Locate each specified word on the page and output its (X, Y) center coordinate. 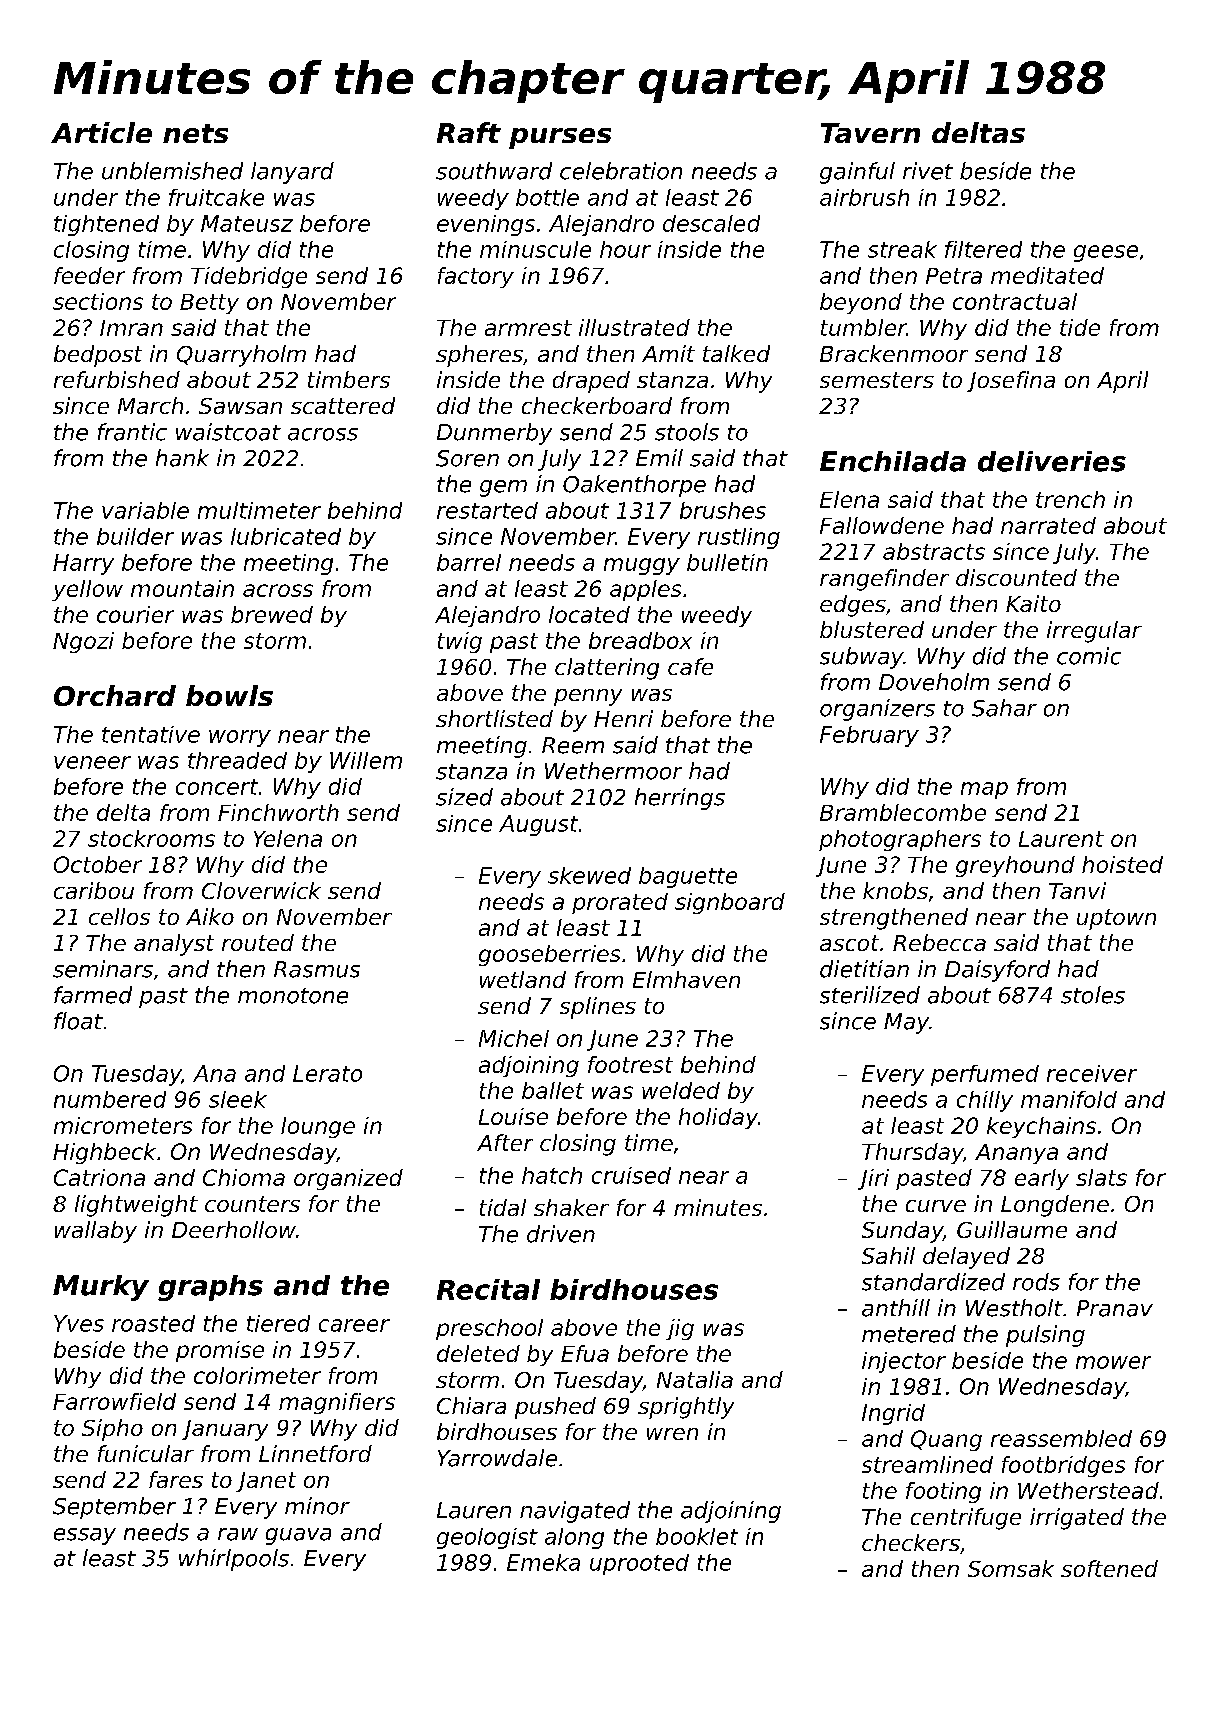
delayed (966, 1258)
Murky (101, 1288)
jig (680, 1329)
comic (1089, 656)
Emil (659, 457)
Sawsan (240, 406)
